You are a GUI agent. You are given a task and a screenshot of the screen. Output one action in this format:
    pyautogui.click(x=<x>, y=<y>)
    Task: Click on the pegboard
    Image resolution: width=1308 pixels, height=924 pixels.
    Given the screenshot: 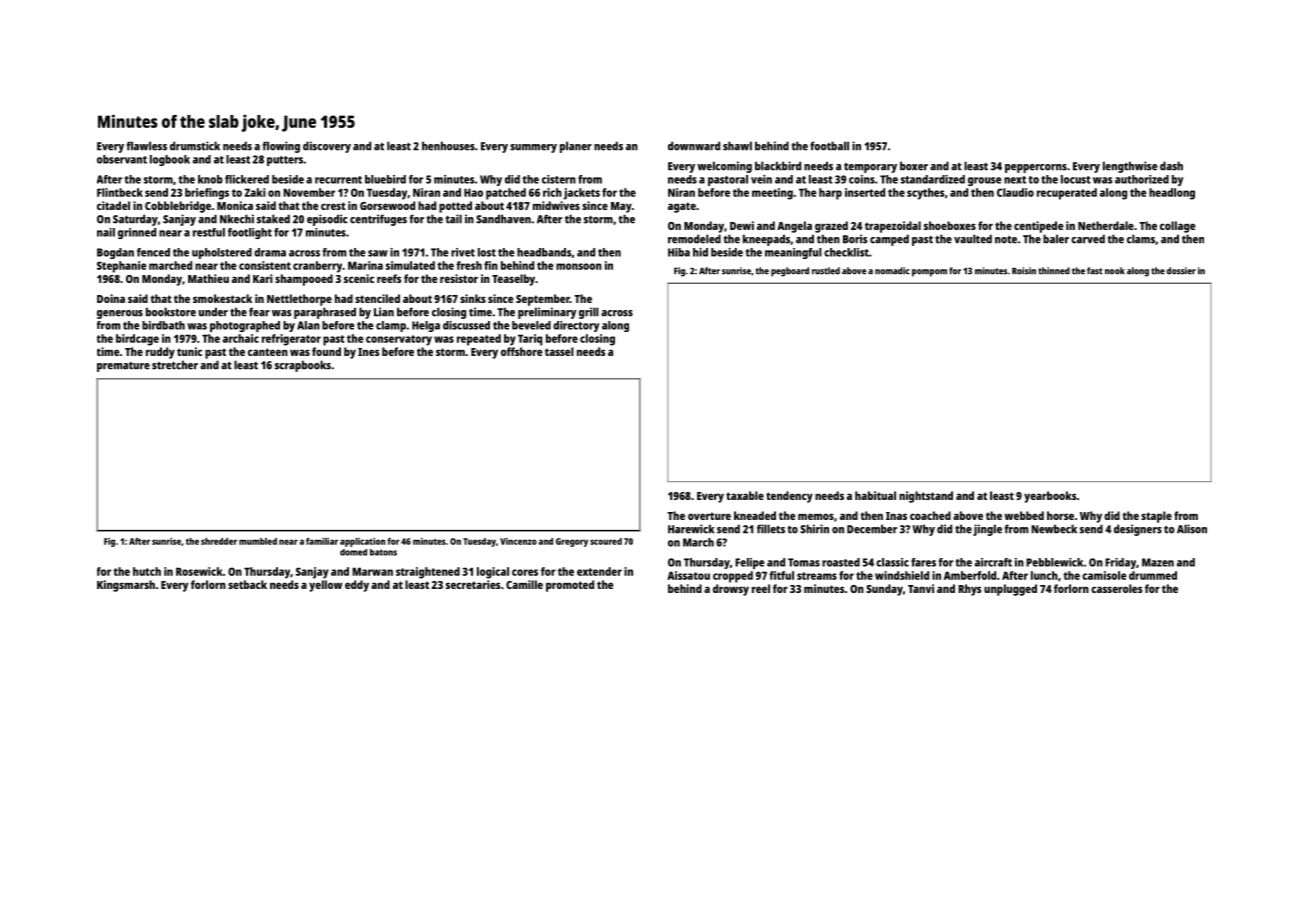 What is the action you would take?
    pyautogui.click(x=790, y=272)
